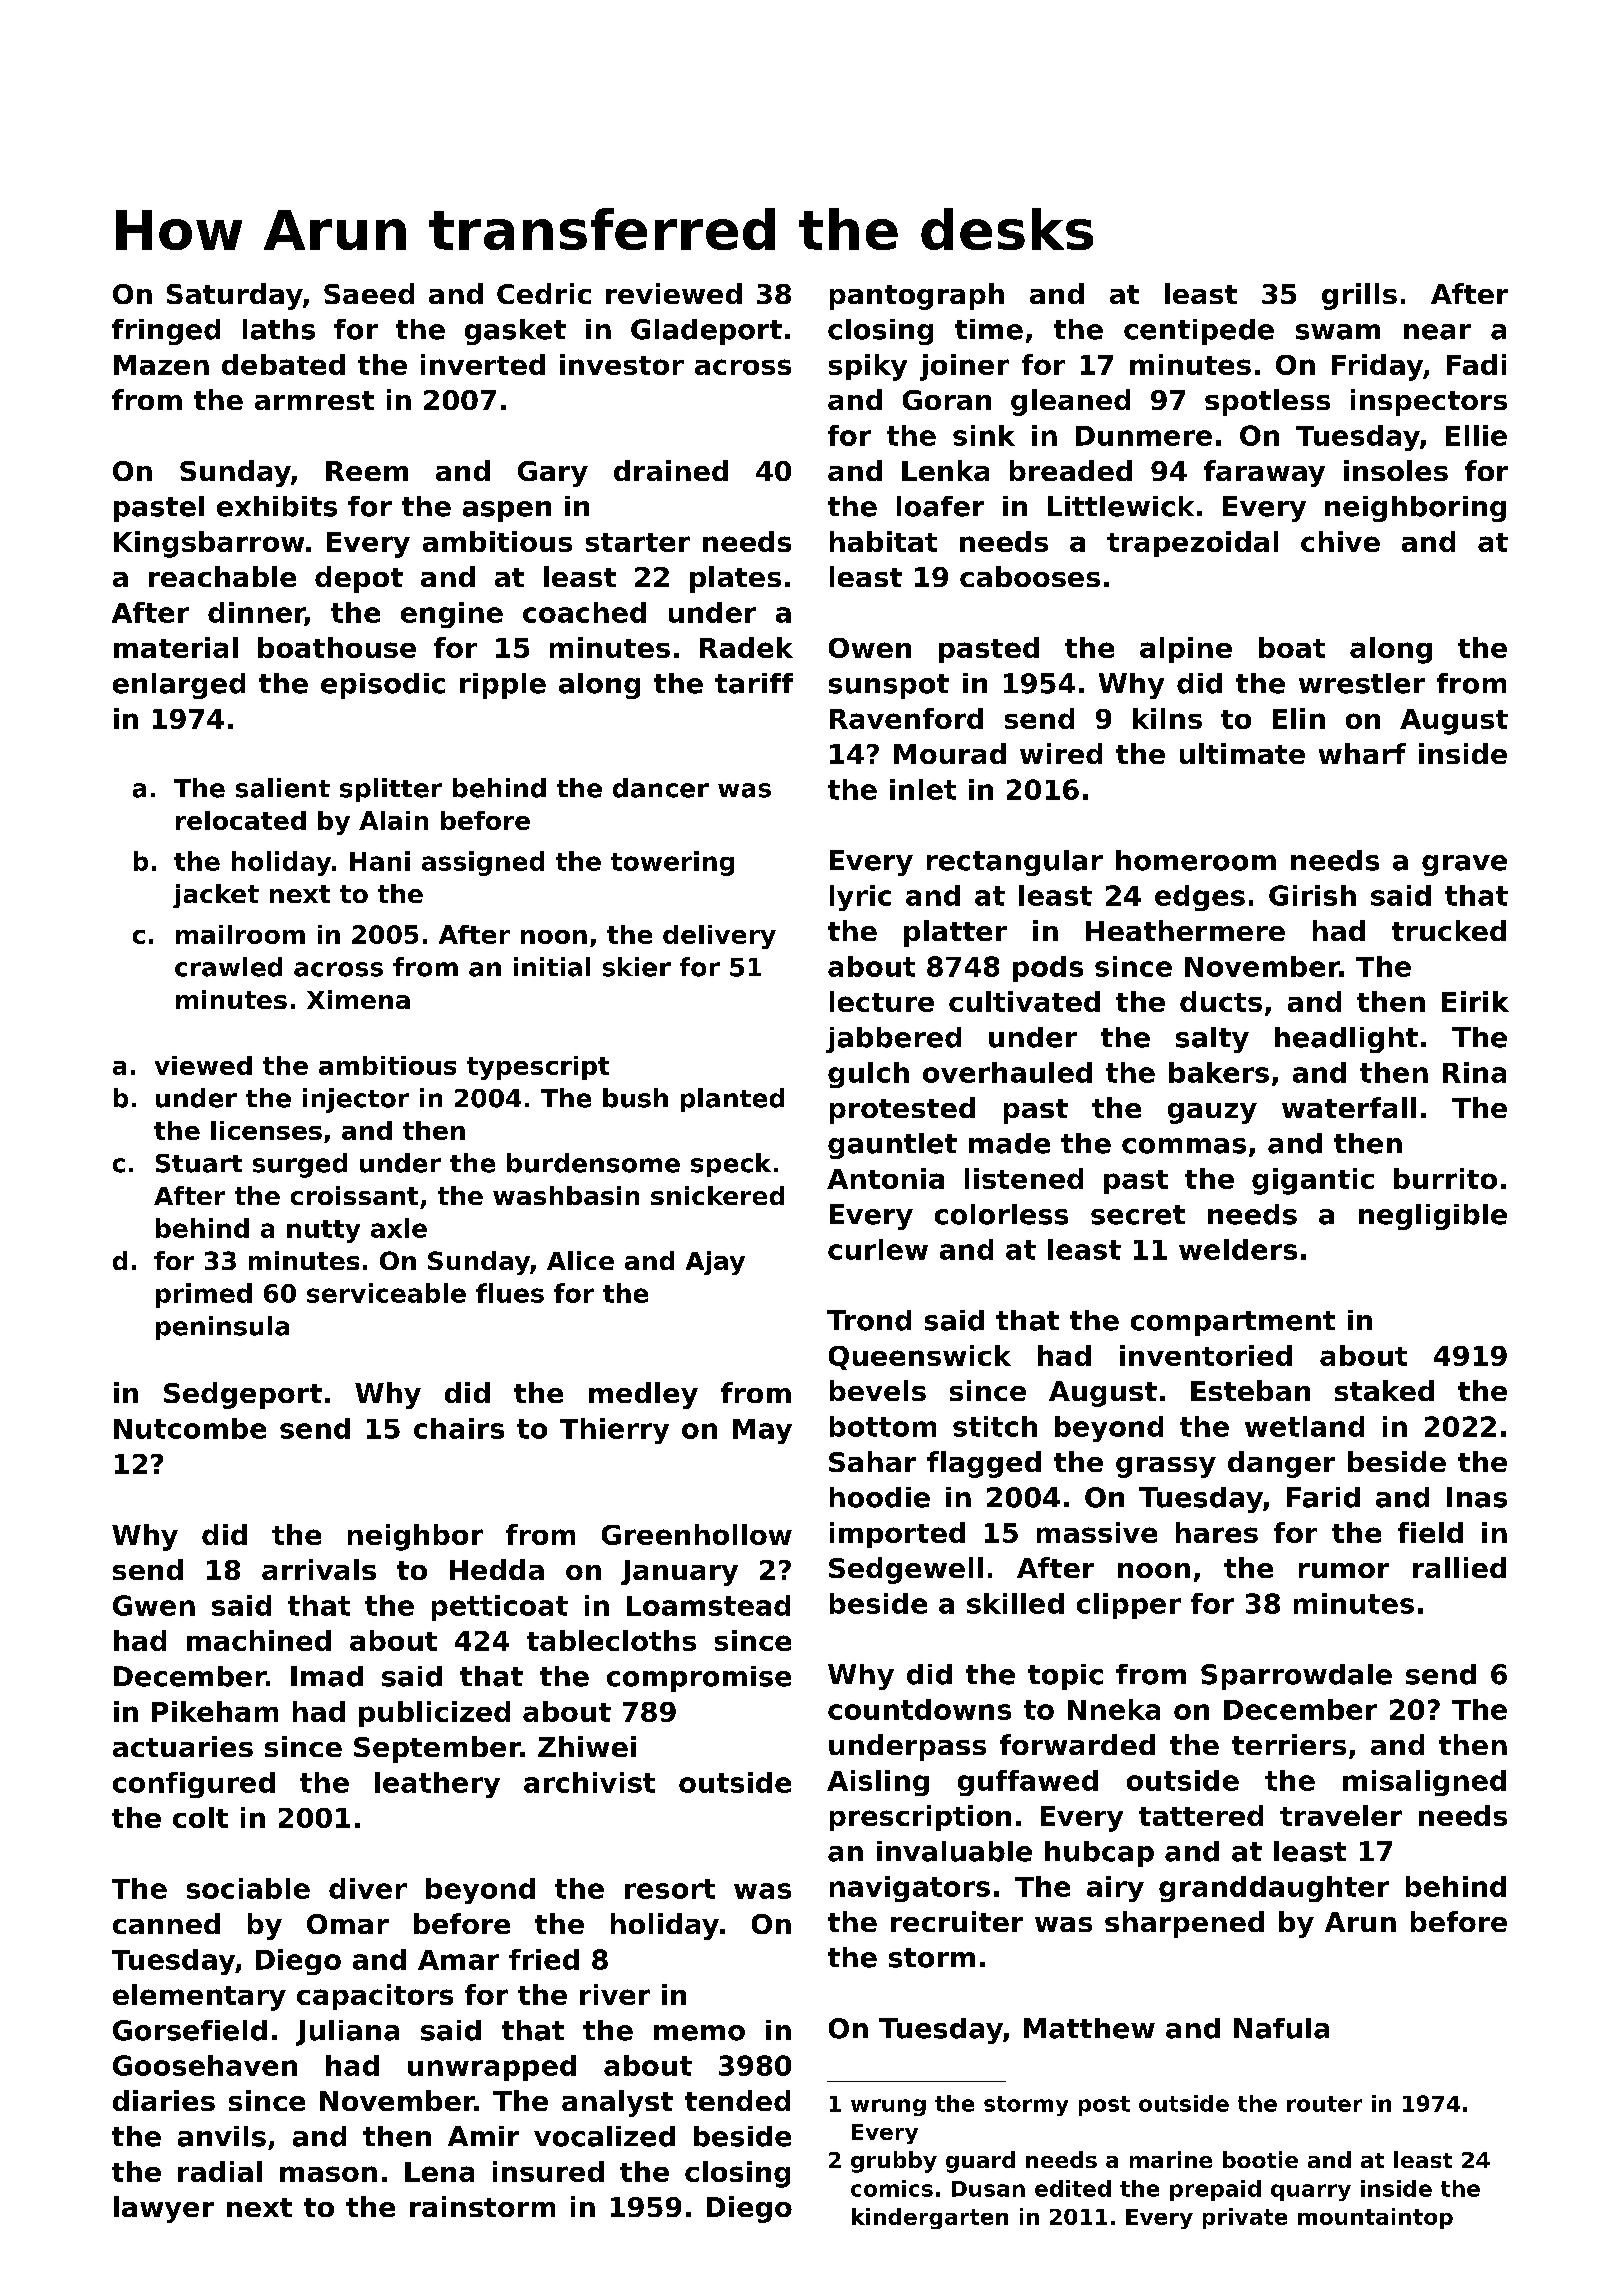 This image has height=2292, width=1620. Describe the element at coordinates (548, 2171) in the image. I see `insured` at that location.
